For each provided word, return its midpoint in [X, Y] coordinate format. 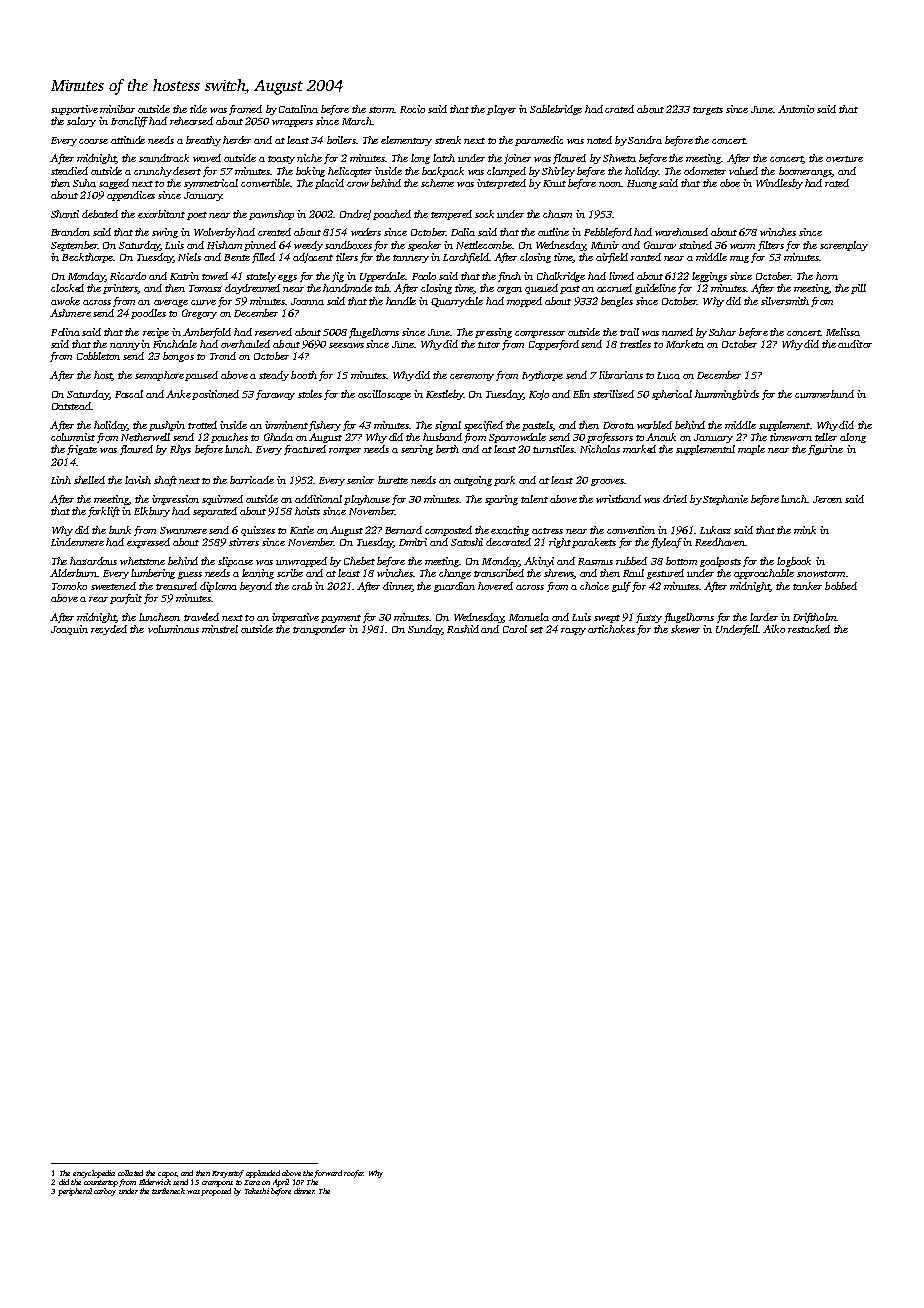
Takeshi [257, 1191]
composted [448, 531]
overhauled [245, 344]
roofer [354, 1174]
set [536, 630]
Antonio [796, 109]
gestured [665, 574]
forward [328, 1174]
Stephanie [725, 500]
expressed [148, 543]
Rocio [412, 109]
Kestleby [444, 395]
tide [198, 109]
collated [130, 1173]
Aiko [774, 629]
